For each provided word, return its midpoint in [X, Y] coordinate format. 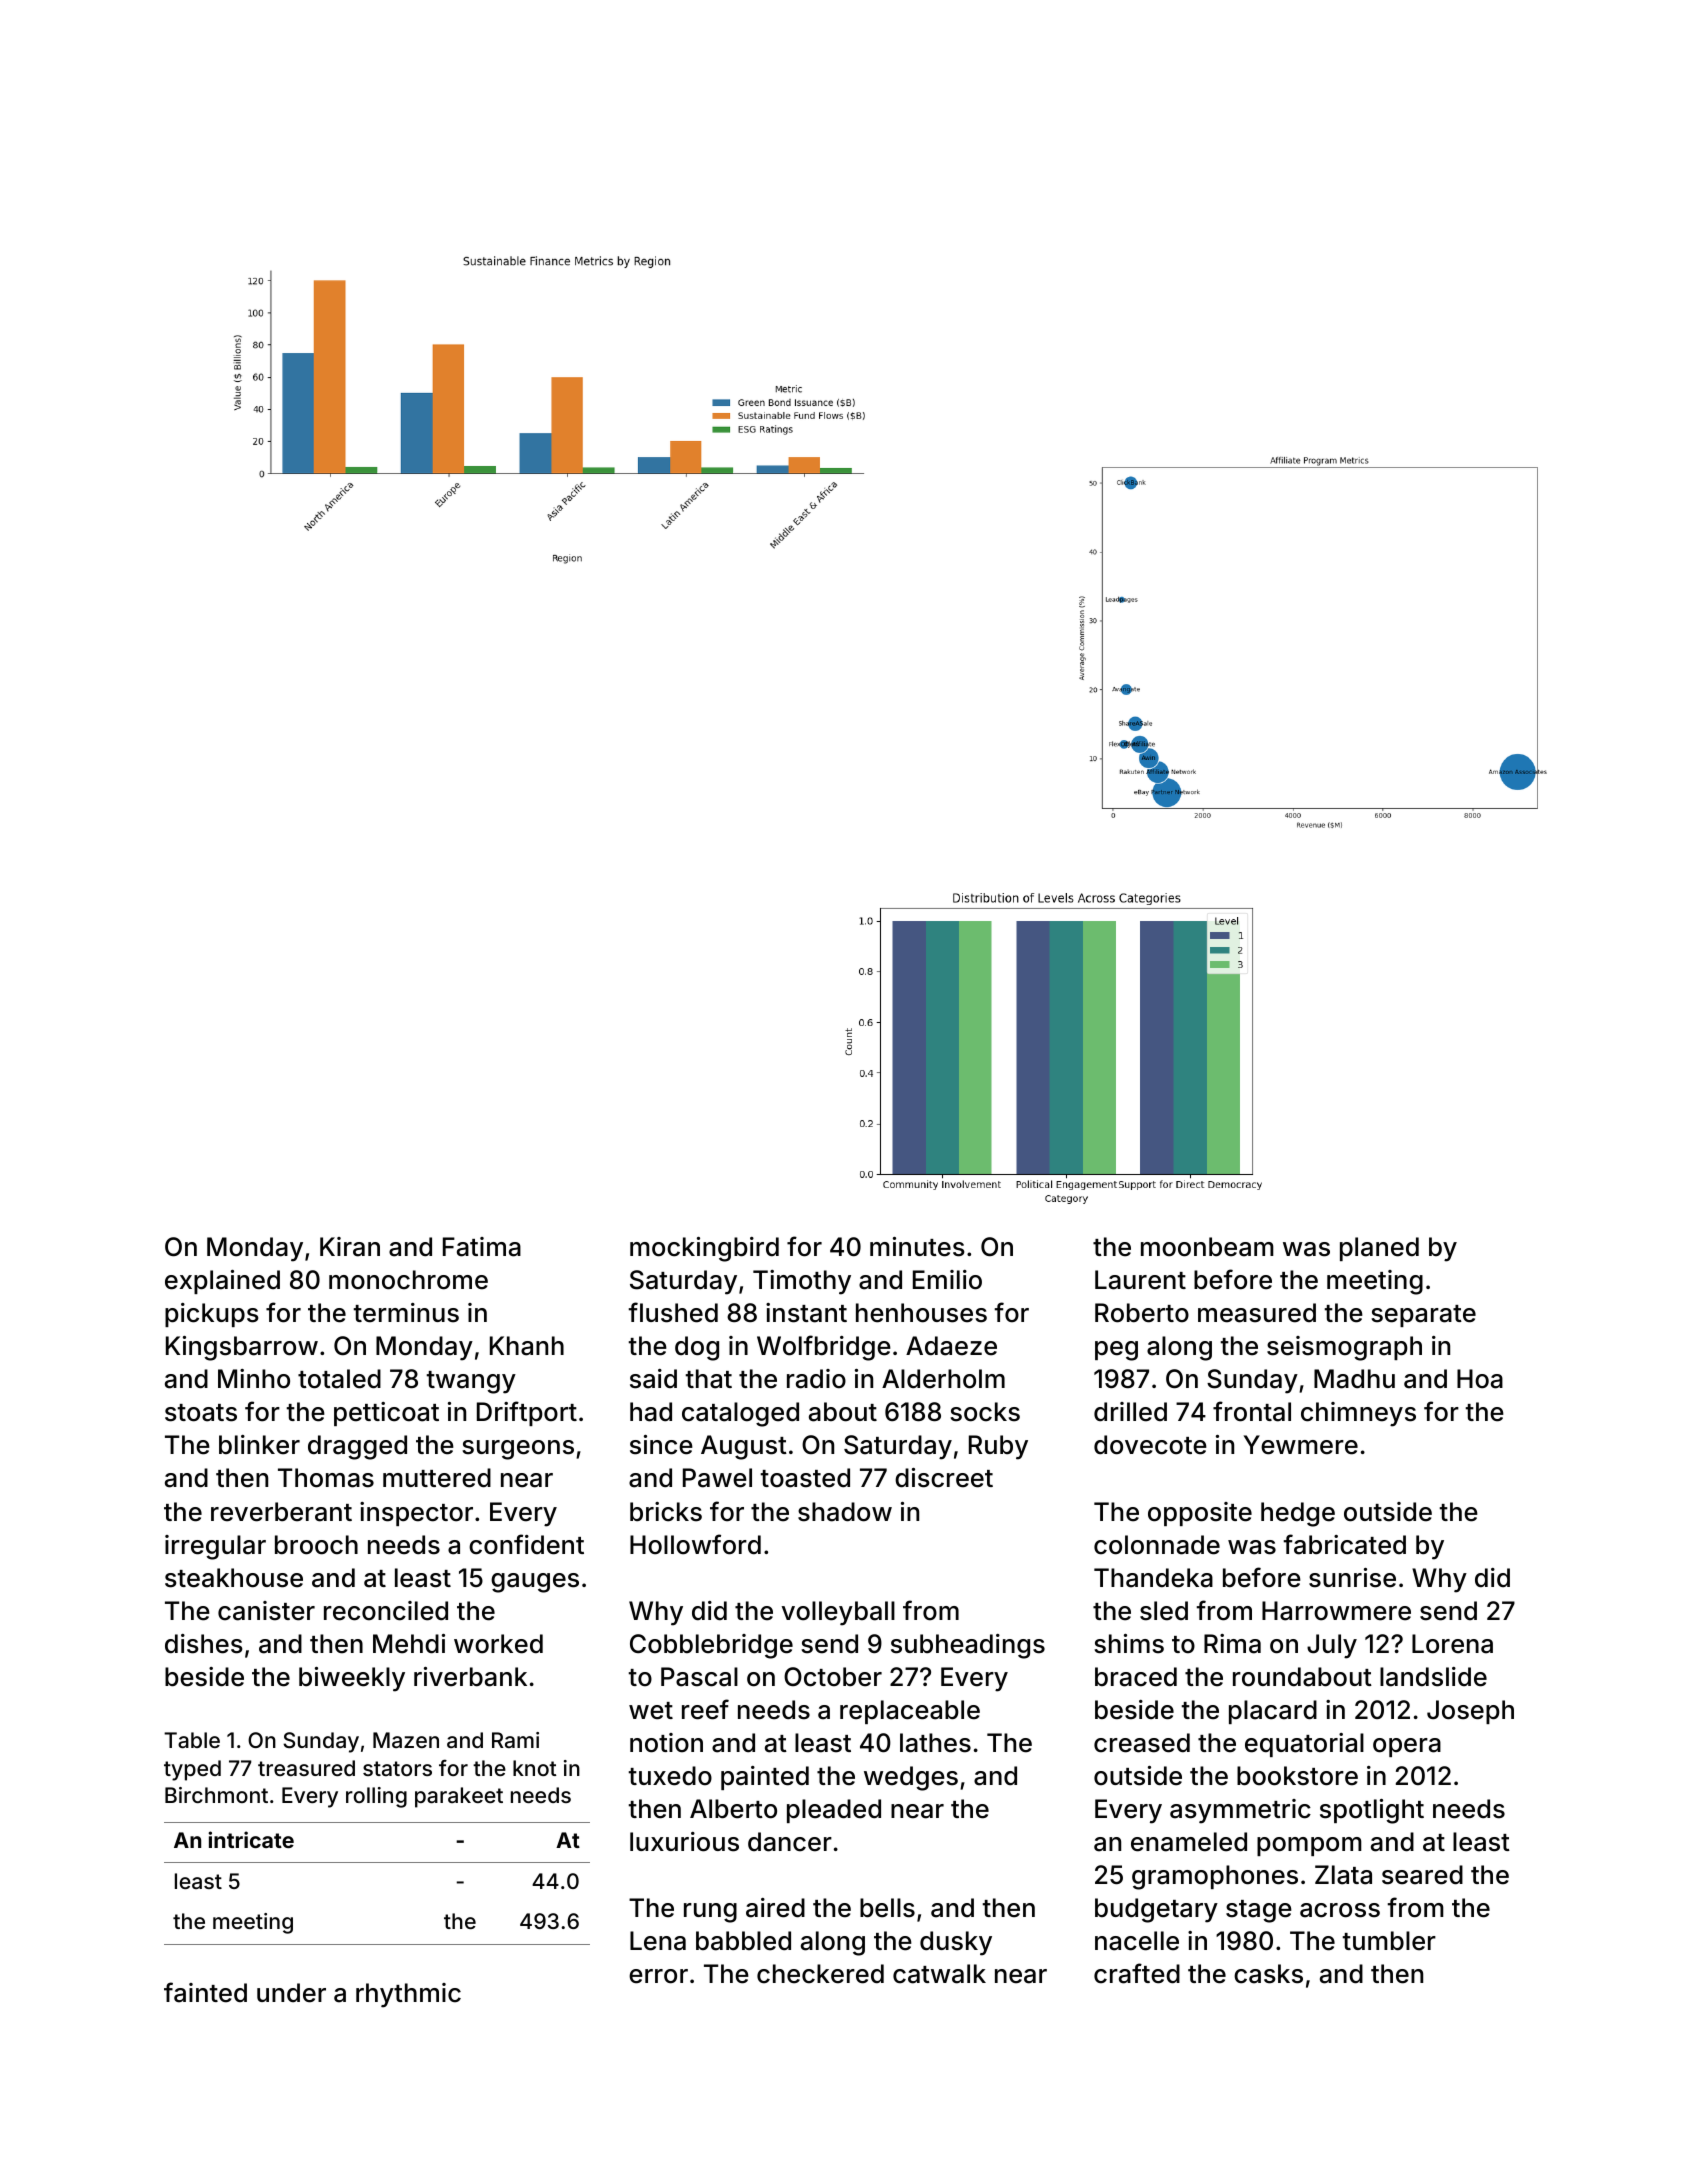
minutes [917, 1247]
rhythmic [408, 1995]
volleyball [838, 1613]
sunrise [1352, 1578]
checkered [820, 1974]
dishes [204, 1644]
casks [1268, 1974]
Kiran [350, 1247]
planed [1379, 1249]
